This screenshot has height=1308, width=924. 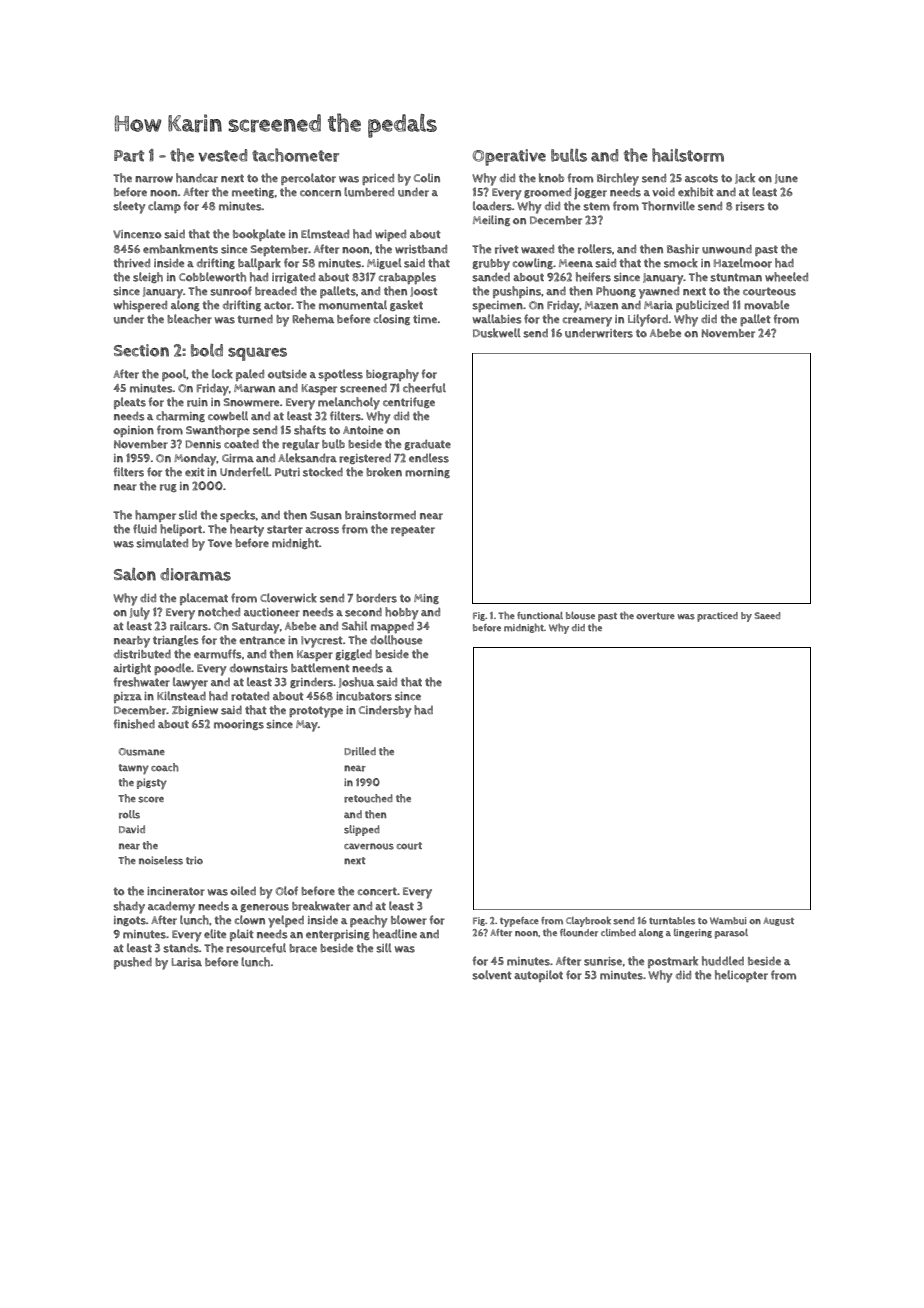 What do you see at coordinates (492, 975) in the screenshot?
I see `solvent` at bounding box center [492, 975].
